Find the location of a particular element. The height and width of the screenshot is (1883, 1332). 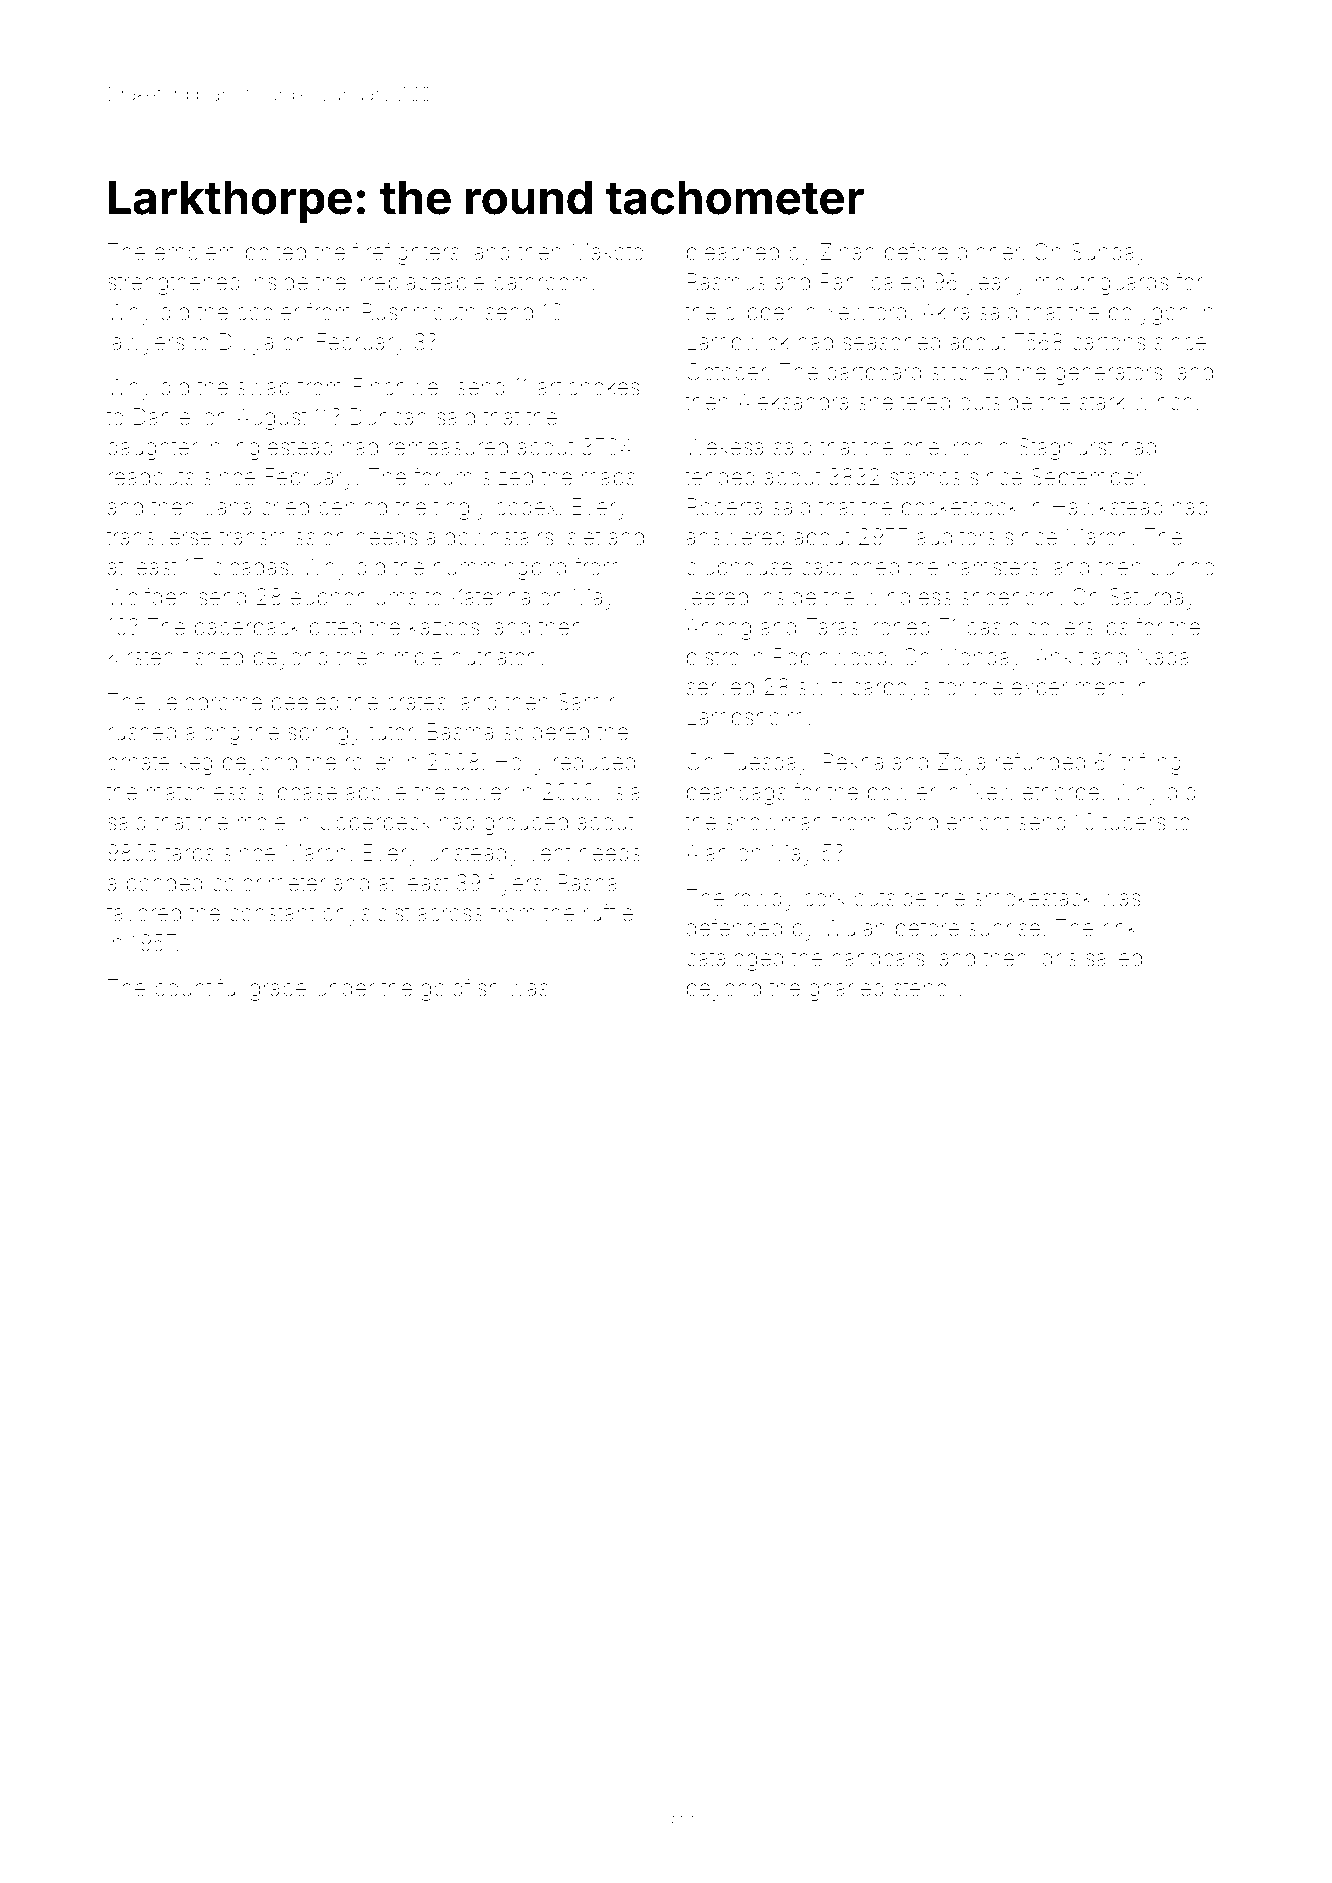

bolted is located at coordinates (276, 252).
